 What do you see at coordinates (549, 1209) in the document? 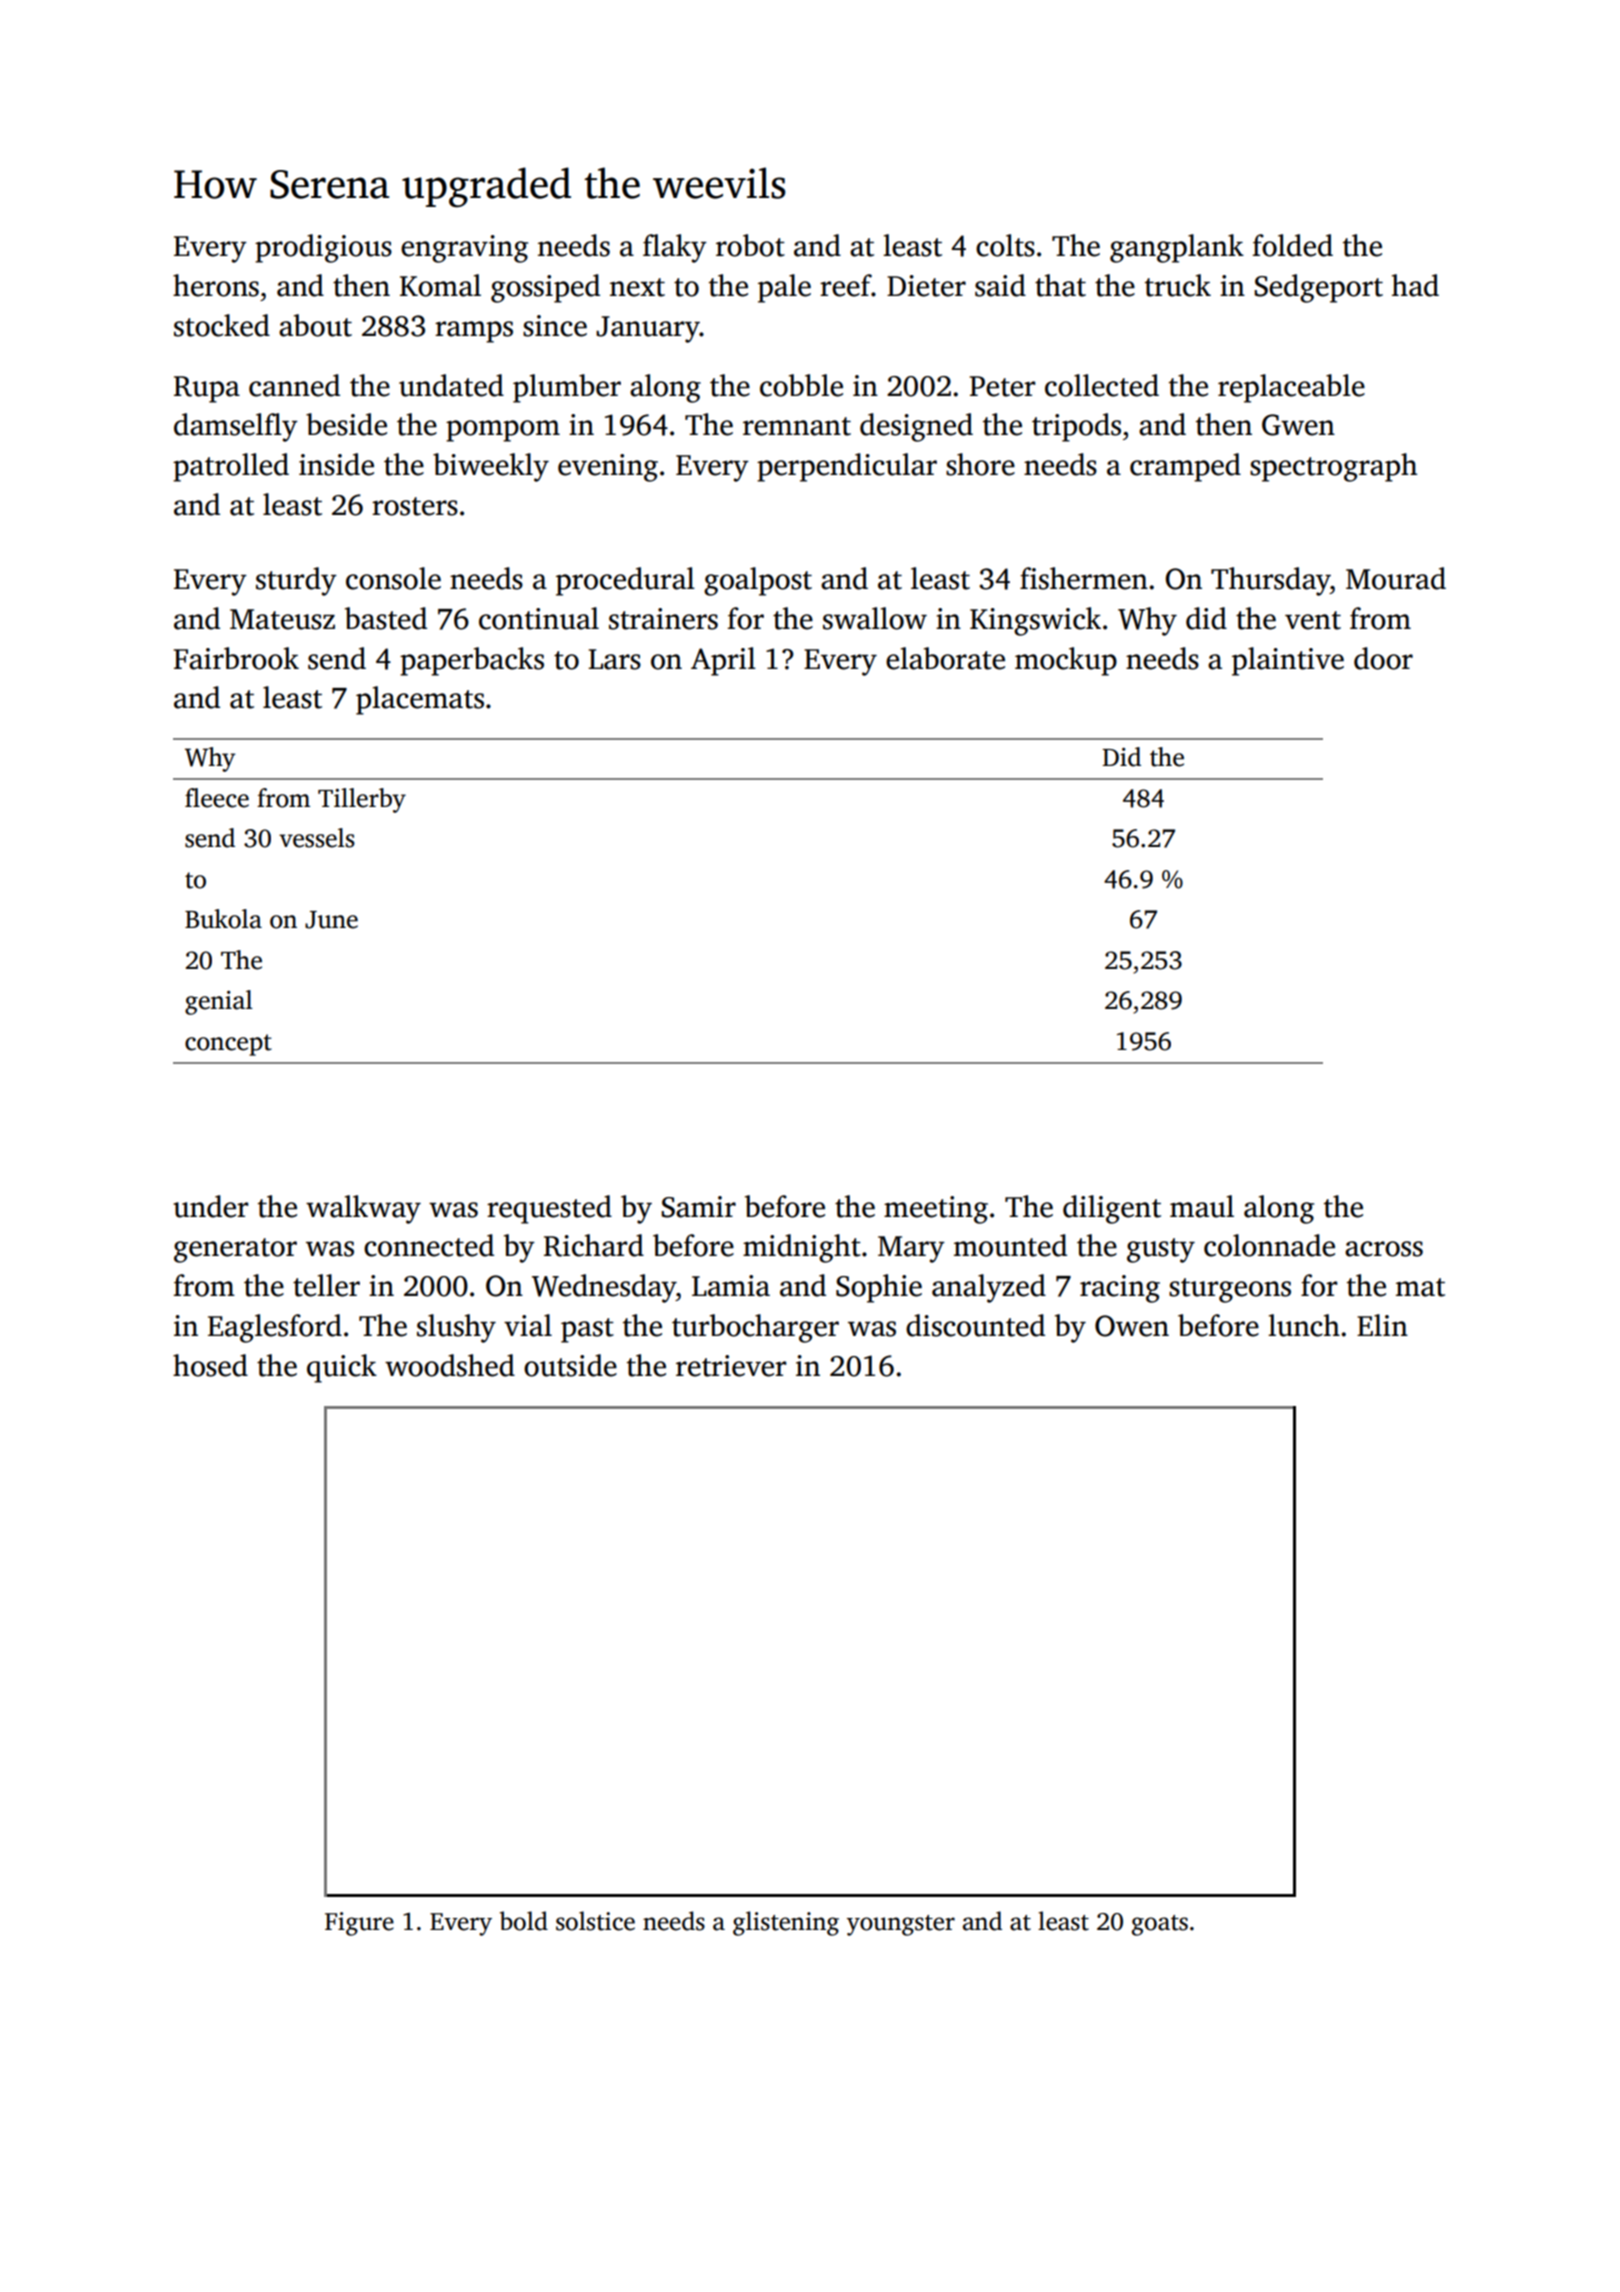
I see `requested` at bounding box center [549, 1209].
